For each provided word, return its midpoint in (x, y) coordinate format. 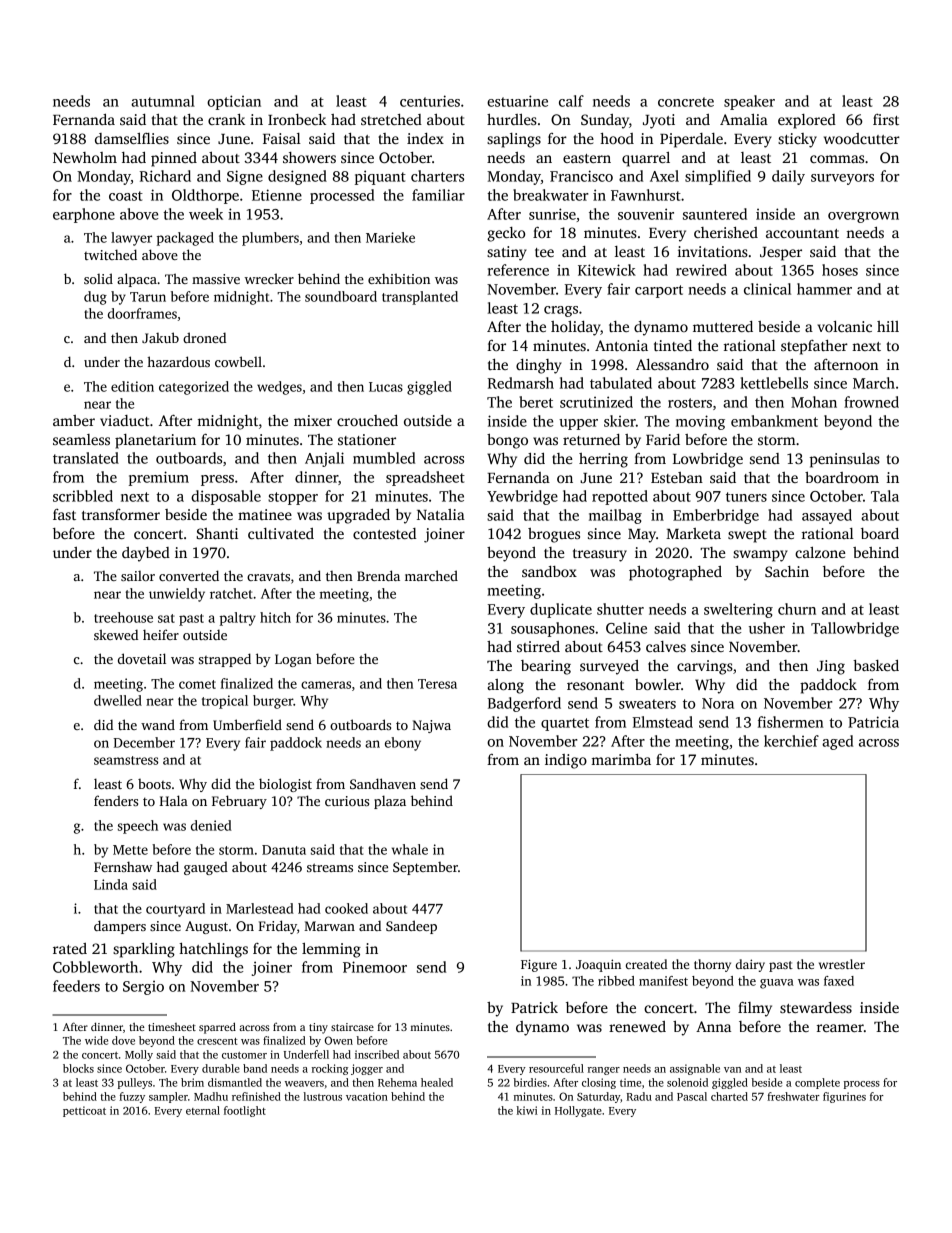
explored (807, 121)
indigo (566, 761)
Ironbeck (297, 119)
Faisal (282, 138)
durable (221, 1068)
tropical (225, 702)
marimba (621, 759)
